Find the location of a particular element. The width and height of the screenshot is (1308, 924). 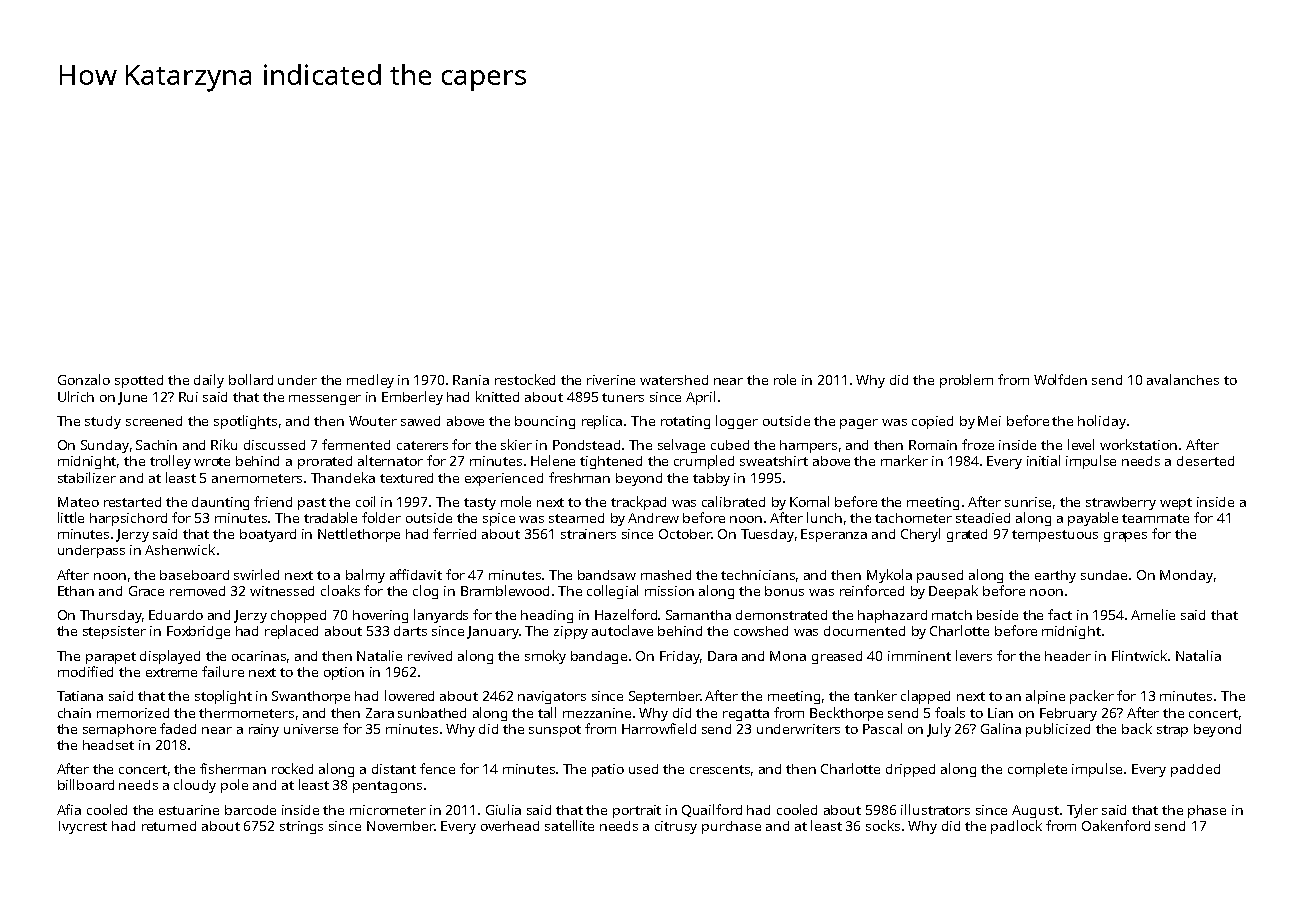

bandsaw is located at coordinates (607, 575).
